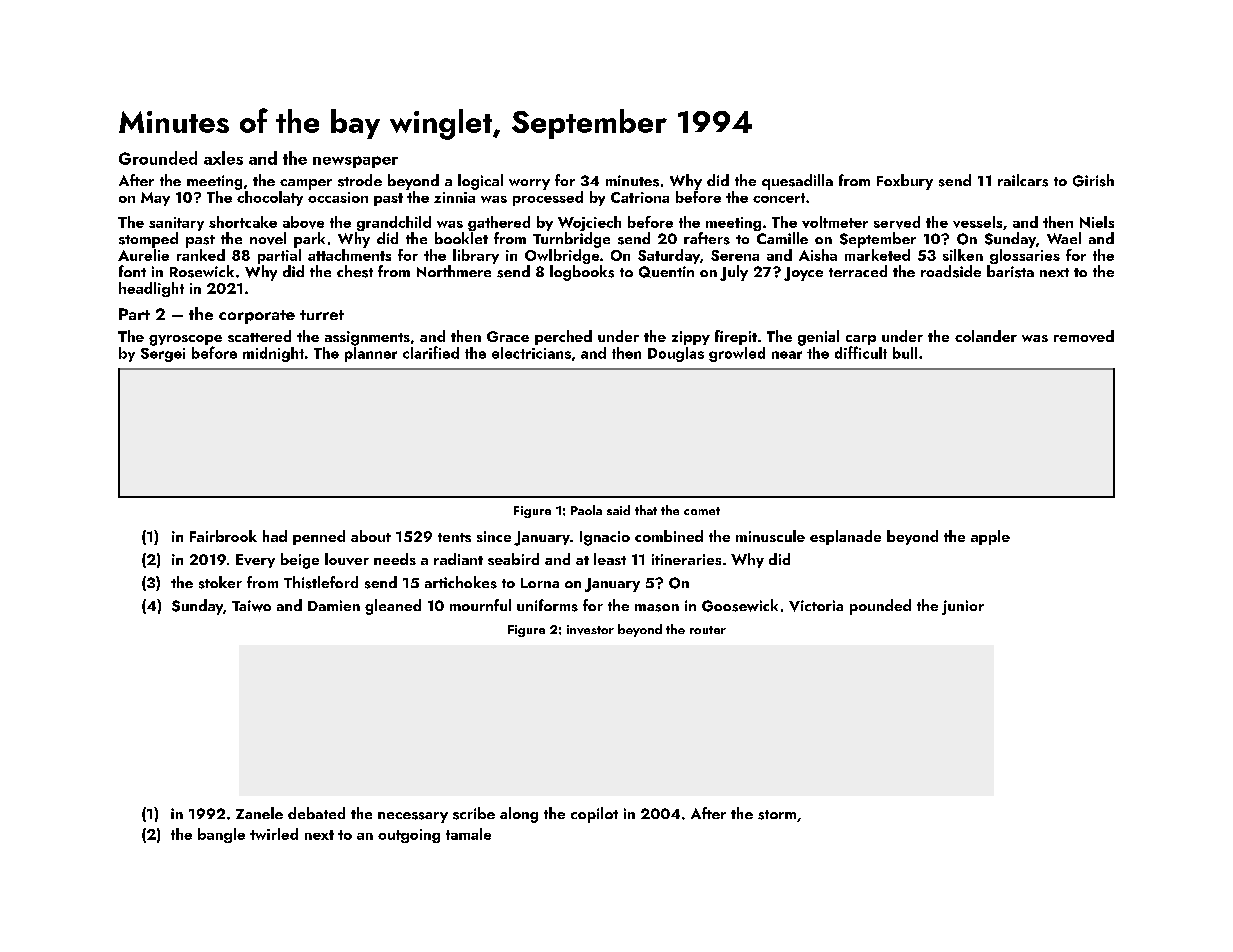 The width and height of the screenshot is (1233, 952). I want to click on vessels, so click(977, 222).
